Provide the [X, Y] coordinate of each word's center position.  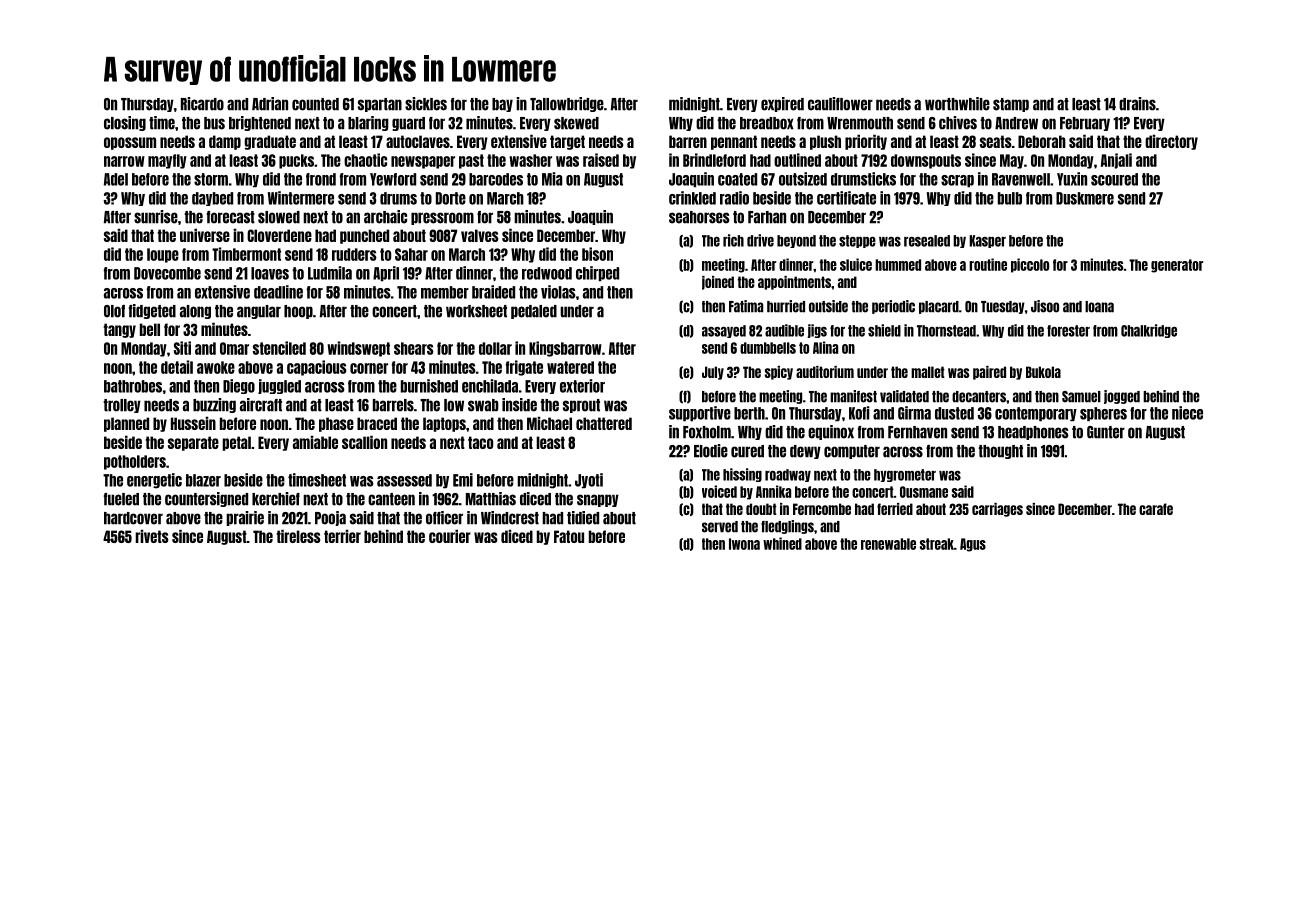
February [1085, 124]
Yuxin [1072, 179]
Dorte [451, 198]
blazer [203, 480]
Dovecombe [167, 273]
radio [734, 198]
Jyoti [589, 481]
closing [125, 123]
